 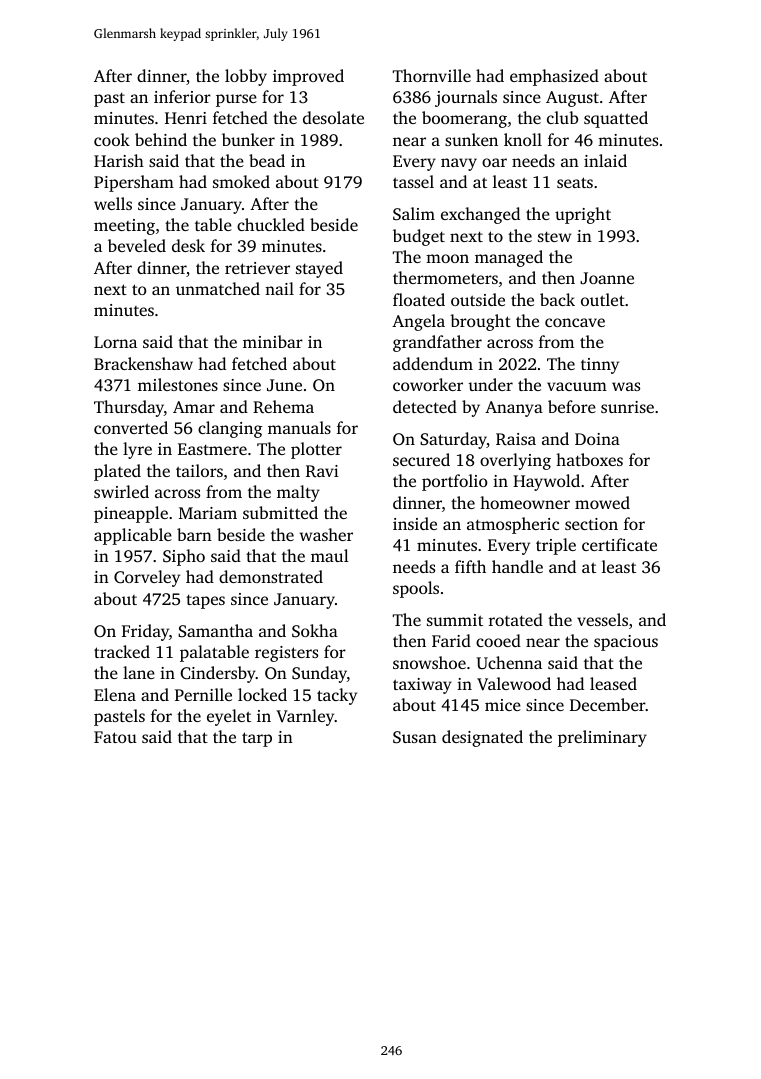 What do you see at coordinates (597, 439) in the screenshot?
I see `Doina` at bounding box center [597, 439].
